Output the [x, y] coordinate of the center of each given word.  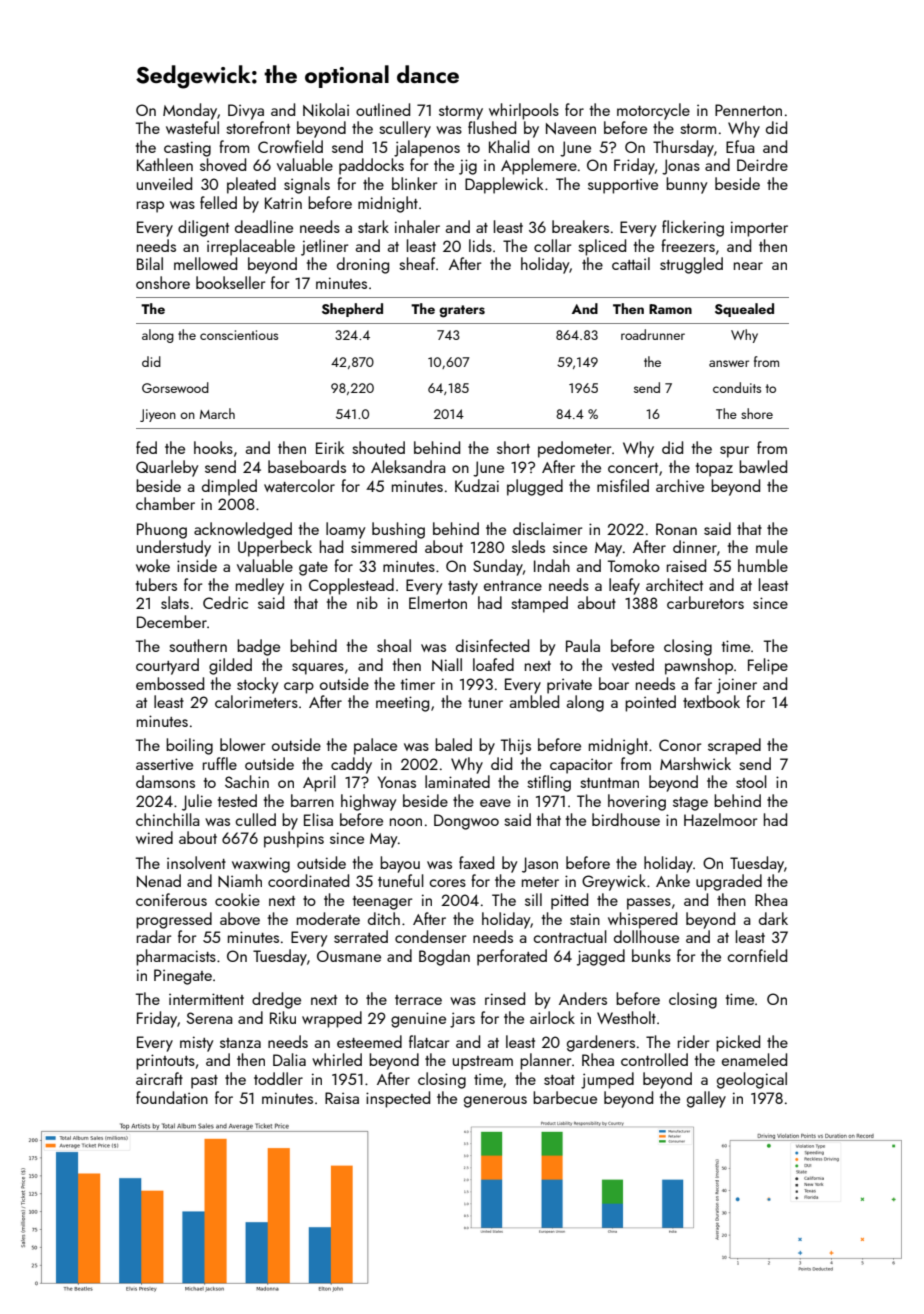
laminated [457, 781]
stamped [539, 604]
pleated [251, 185]
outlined [383, 109]
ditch [384, 918]
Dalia [289, 1059]
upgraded [729, 882]
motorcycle [653, 111]
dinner [695, 546]
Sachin [247, 781]
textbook [711, 701]
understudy [174, 548]
